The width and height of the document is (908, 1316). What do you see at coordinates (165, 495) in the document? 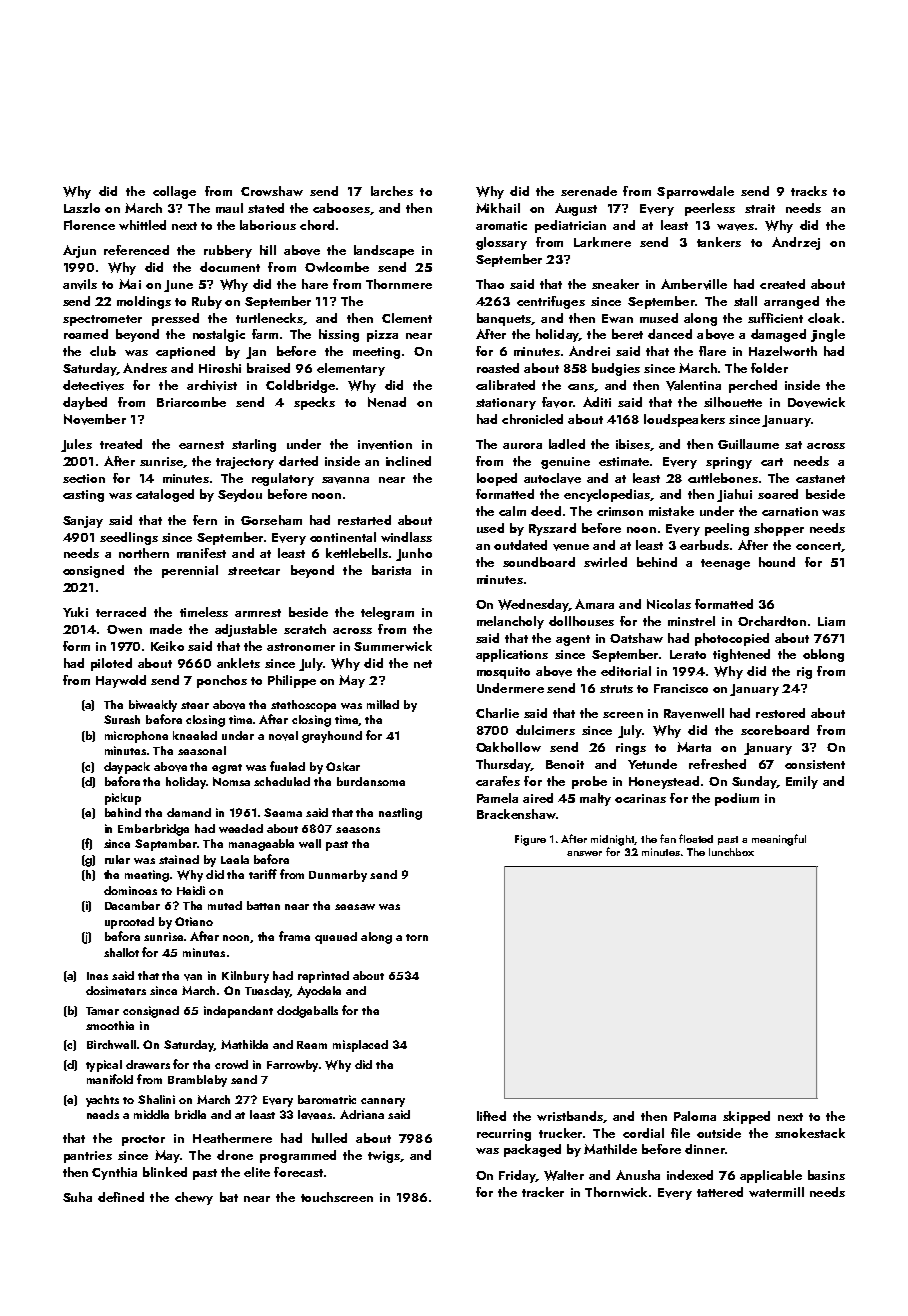
I see `cataloged` at bounding box center [165, 495].
